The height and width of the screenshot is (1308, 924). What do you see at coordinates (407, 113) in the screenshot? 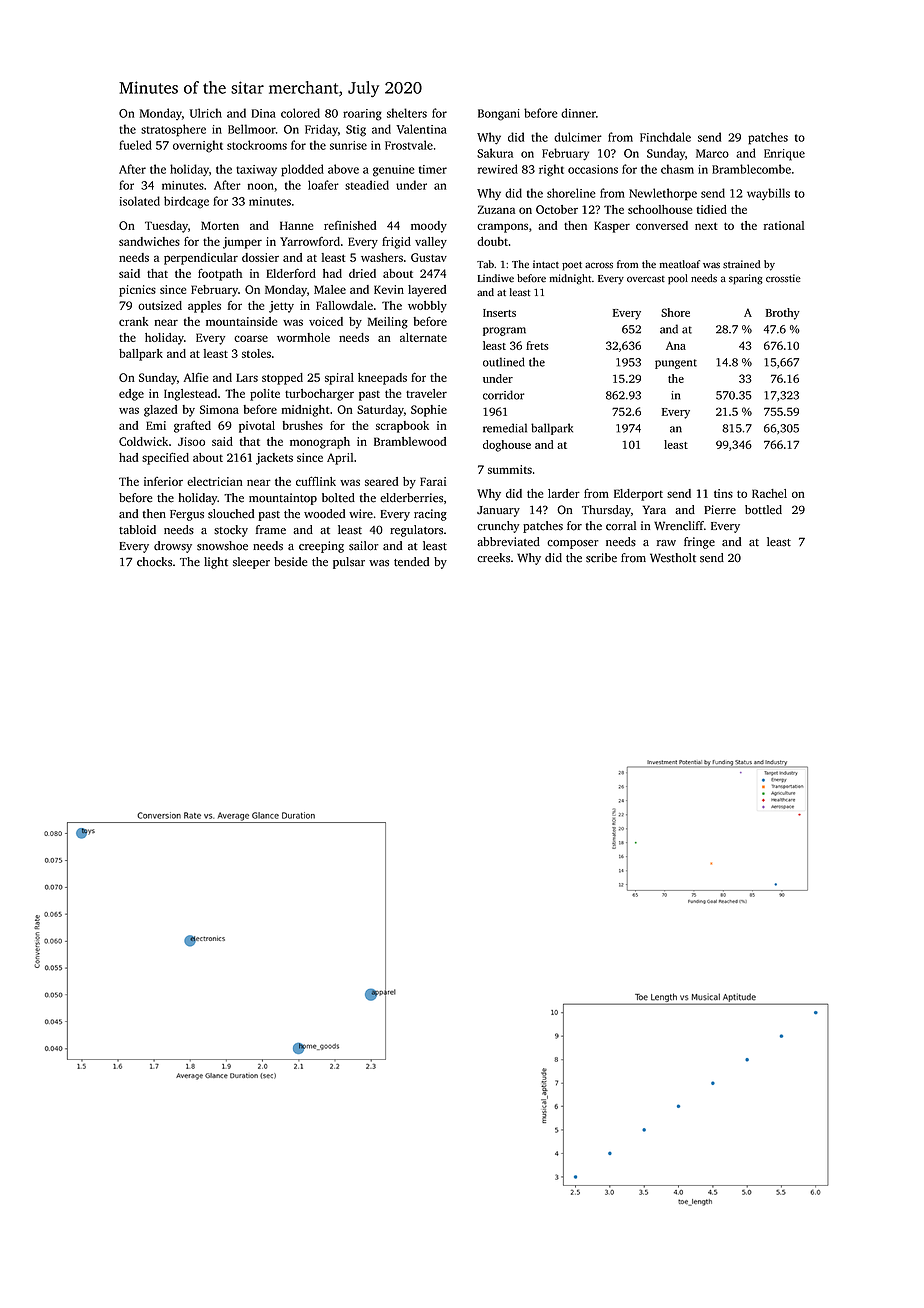
I see `shelters` at bounding box center [407, 113].
